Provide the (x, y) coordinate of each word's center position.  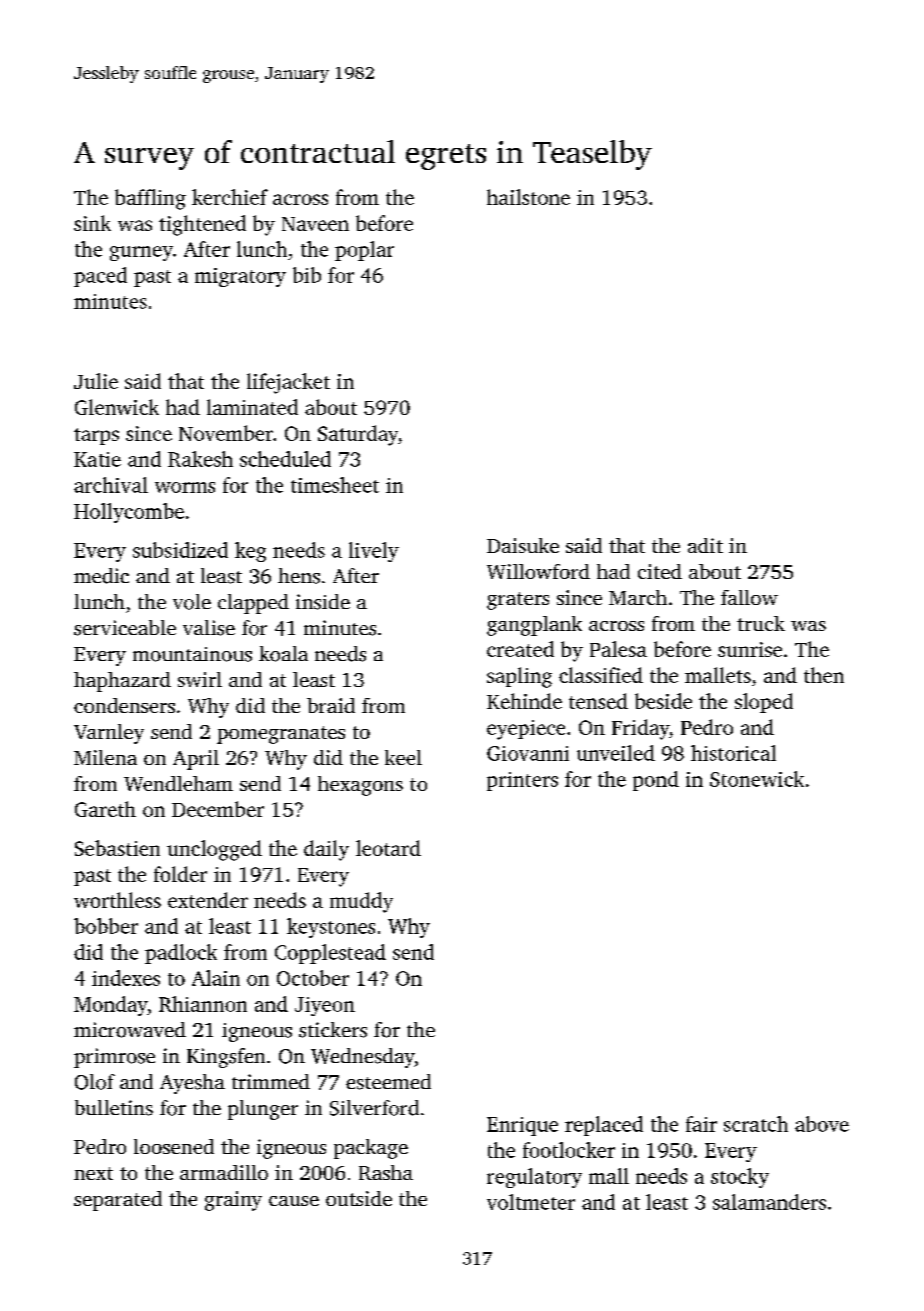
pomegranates (281, 735)
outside (359, 1198)
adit (705, 545)
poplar (364, 251)
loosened (174, 1146)
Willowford (538, 571)
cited (660, 571)
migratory (240, 277)
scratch (756, 1124)
